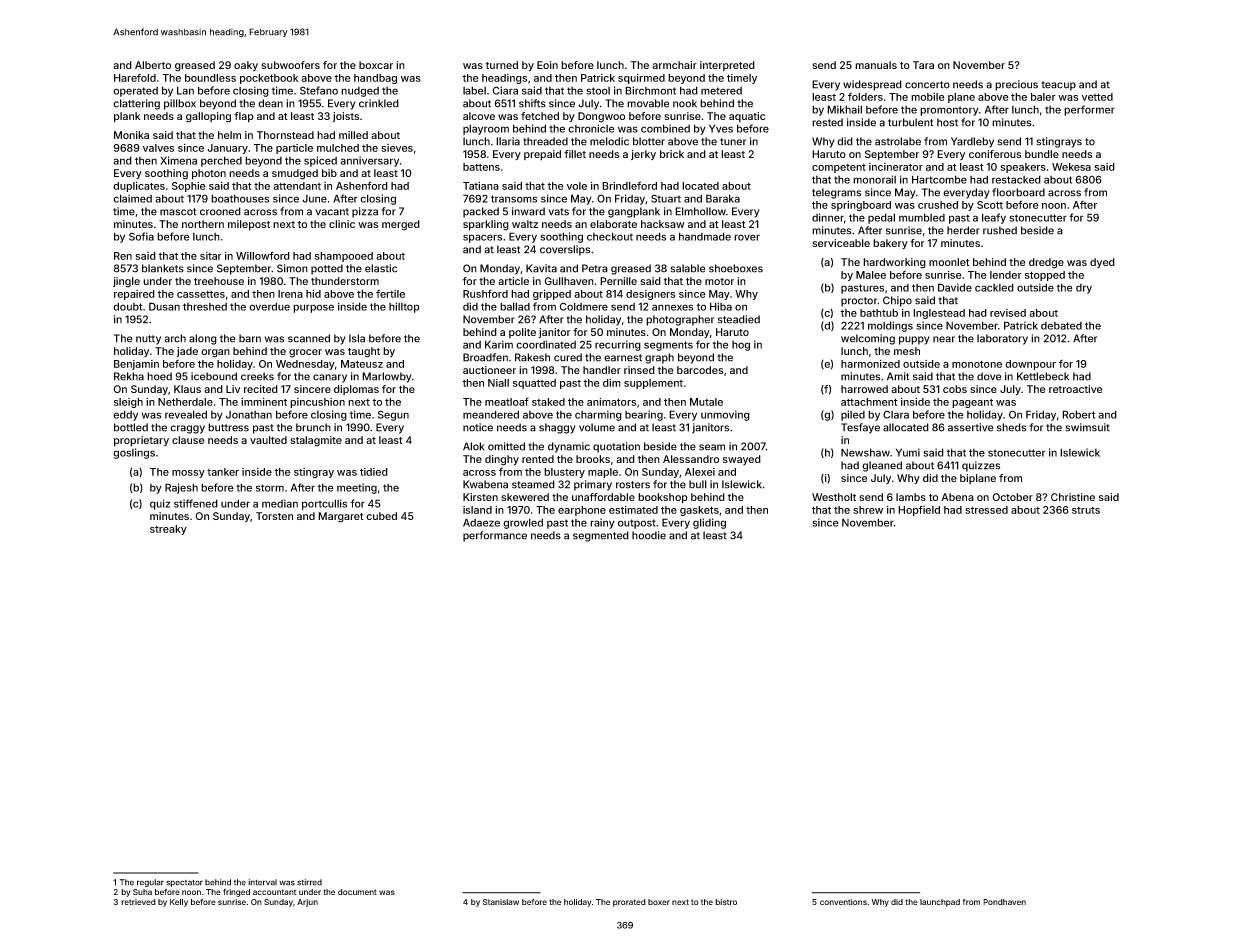 The width and height of the screenshot is (1233, 952). Describe the element at coordinates (376, 65) in the screenshot. I see `boxcar` at that location.
